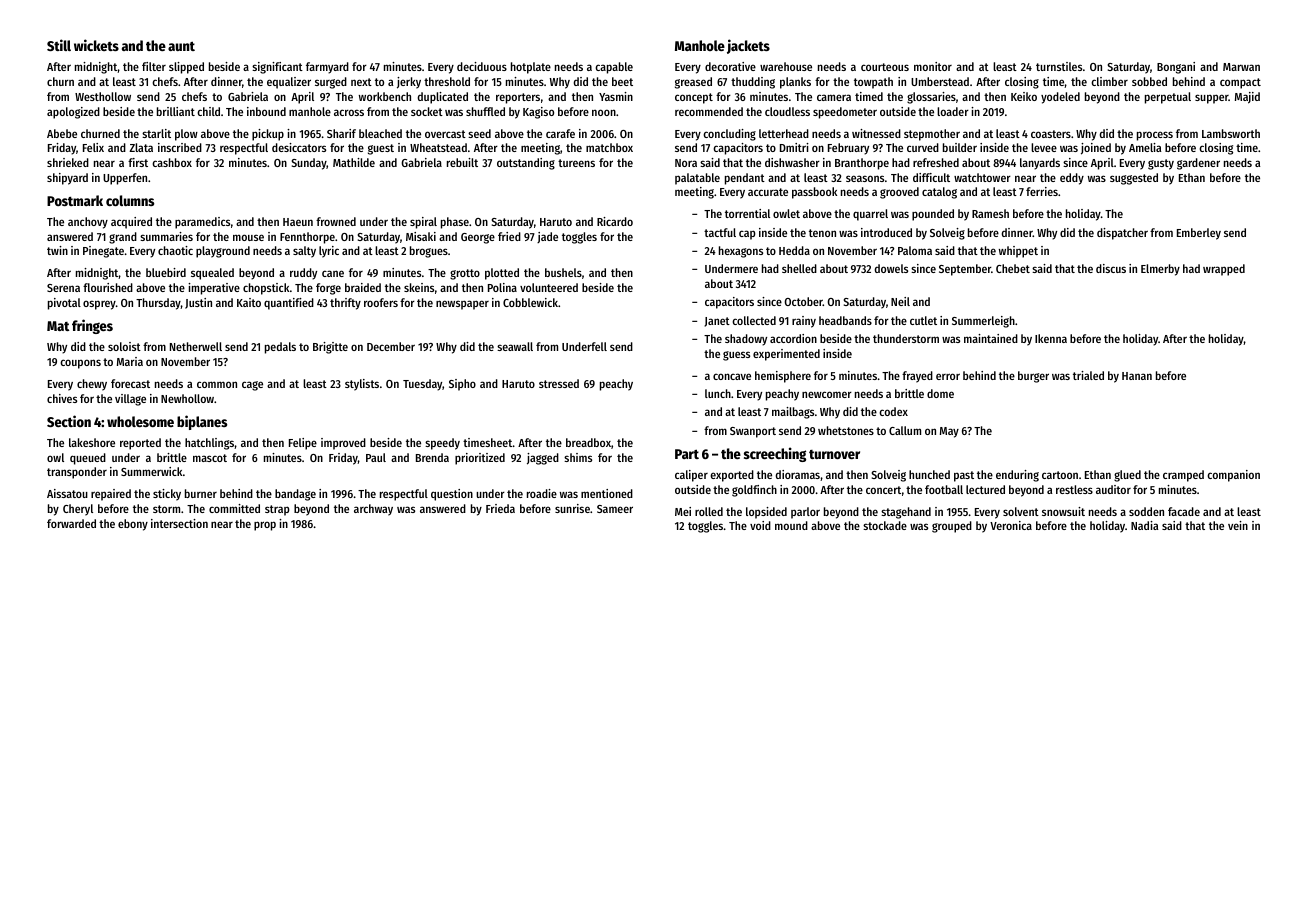  I want to click on turnstiles, so click(1059, 66).
